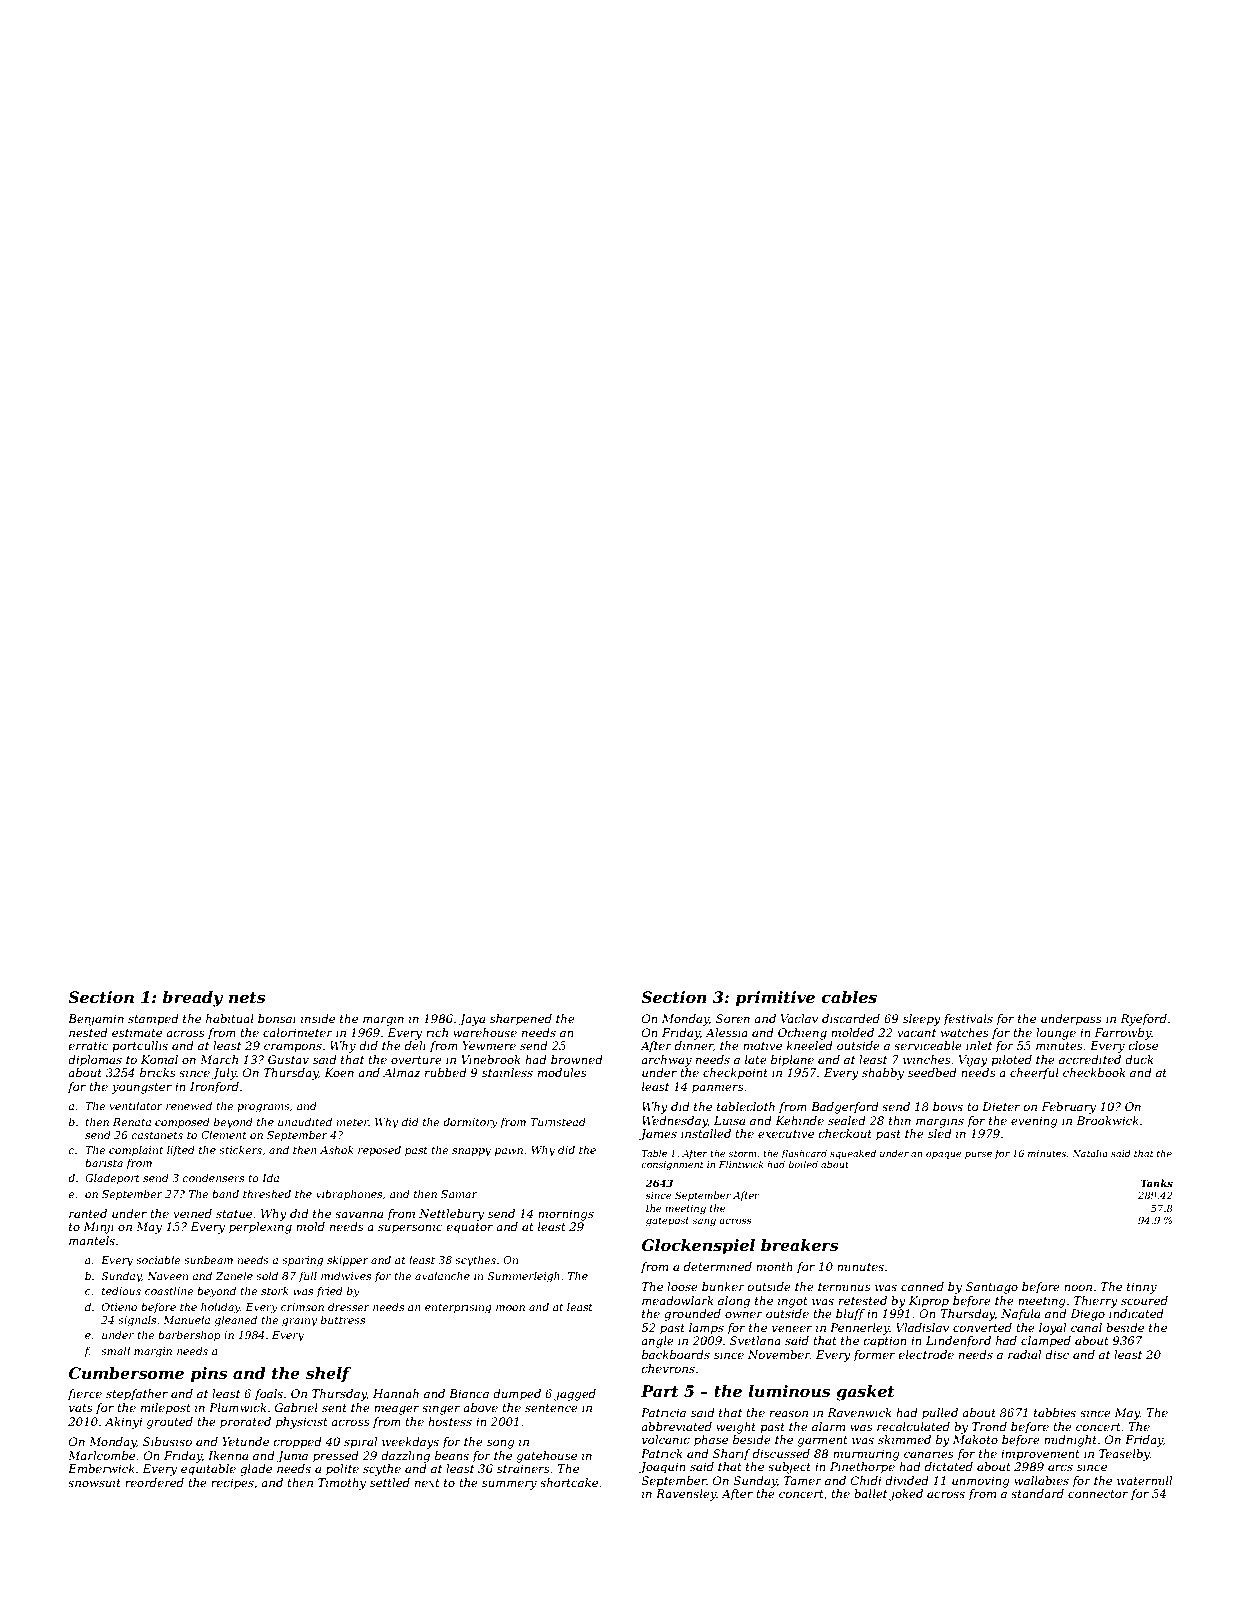 The width and height of the image is (1246, 1613). Describe the element at coordinates (1055, 1412) in the image. I see `tabbies` at that location.
